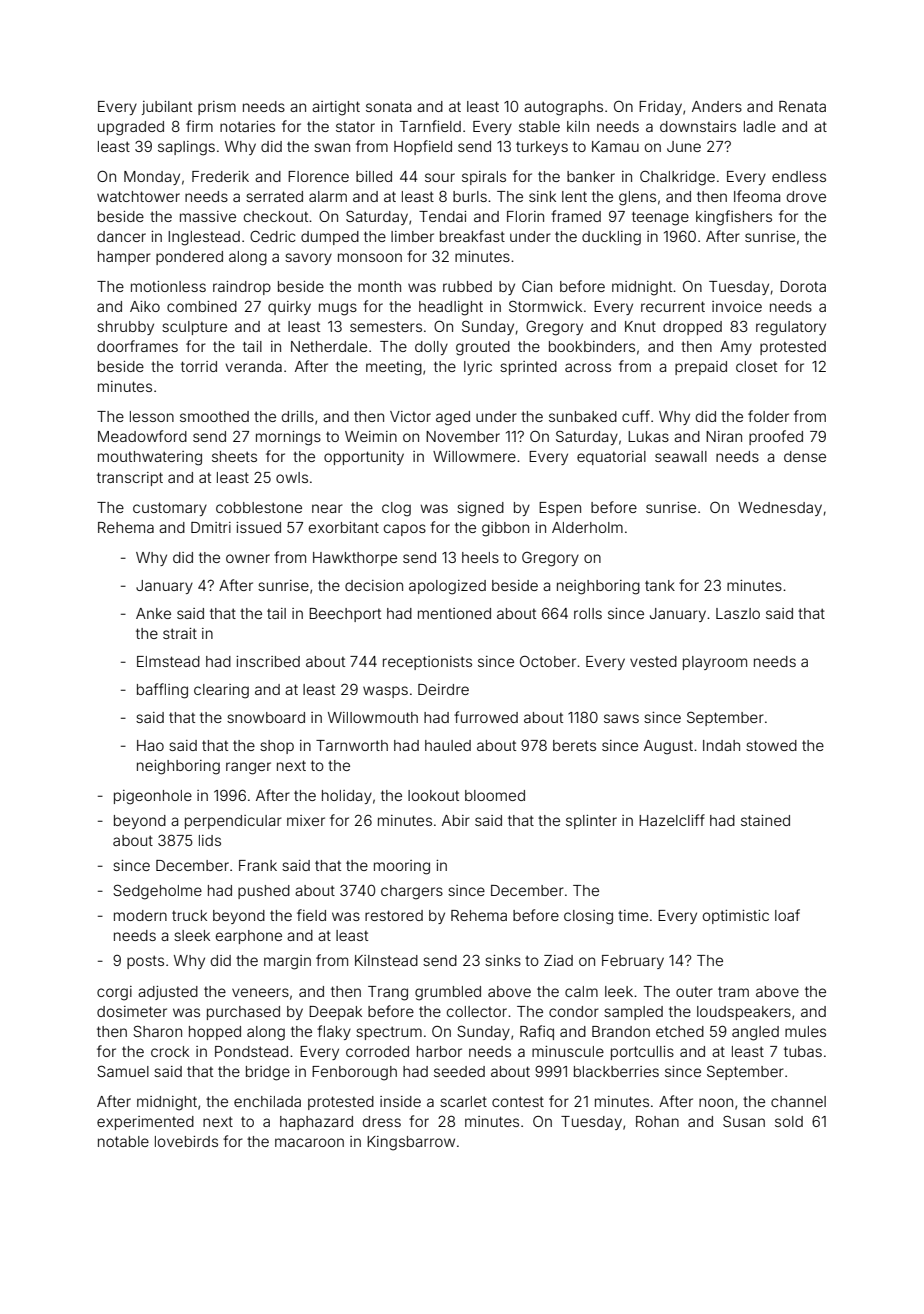 Image resolution: width=924 pixels, height=1314 pixels. What do you see at coordinates (456, 820) in the screenshot?
I see `Abir` at bounding box center [456, 820].
